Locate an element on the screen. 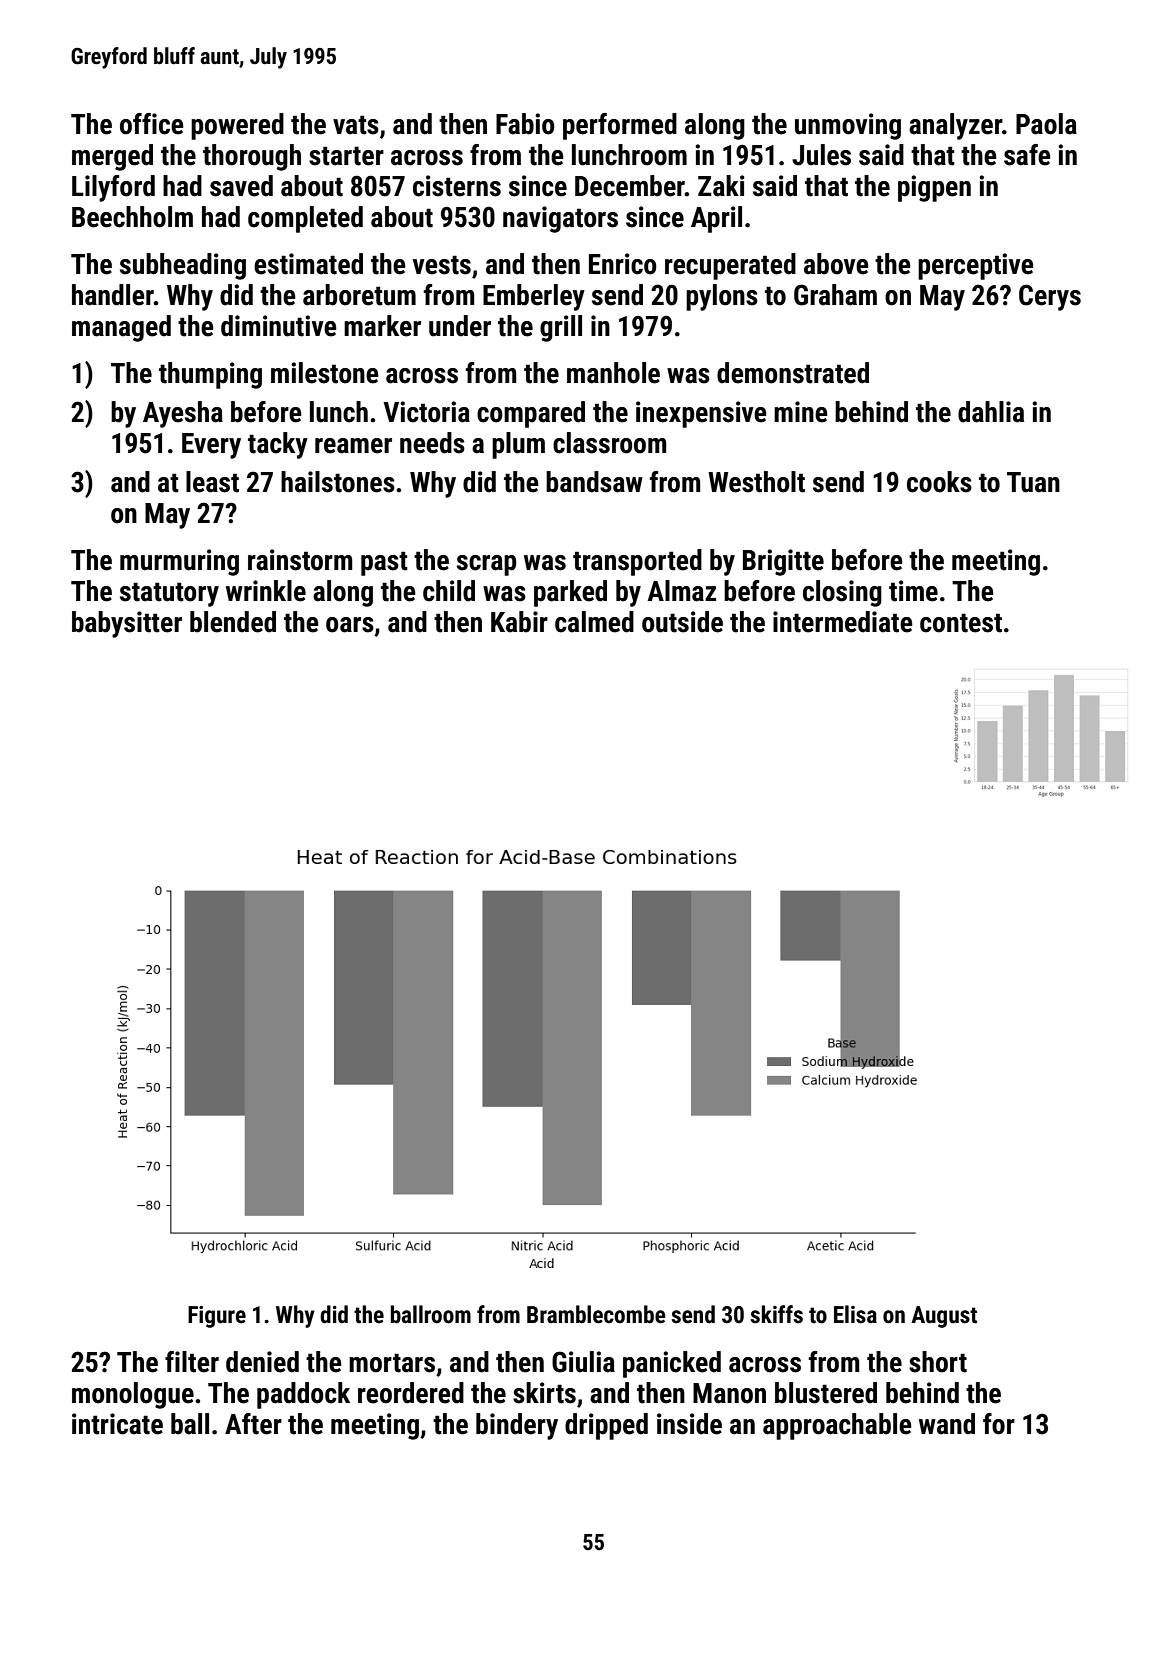 This screenshot has height=1654, width=1165. saved is located at coordinates (241, 186).
